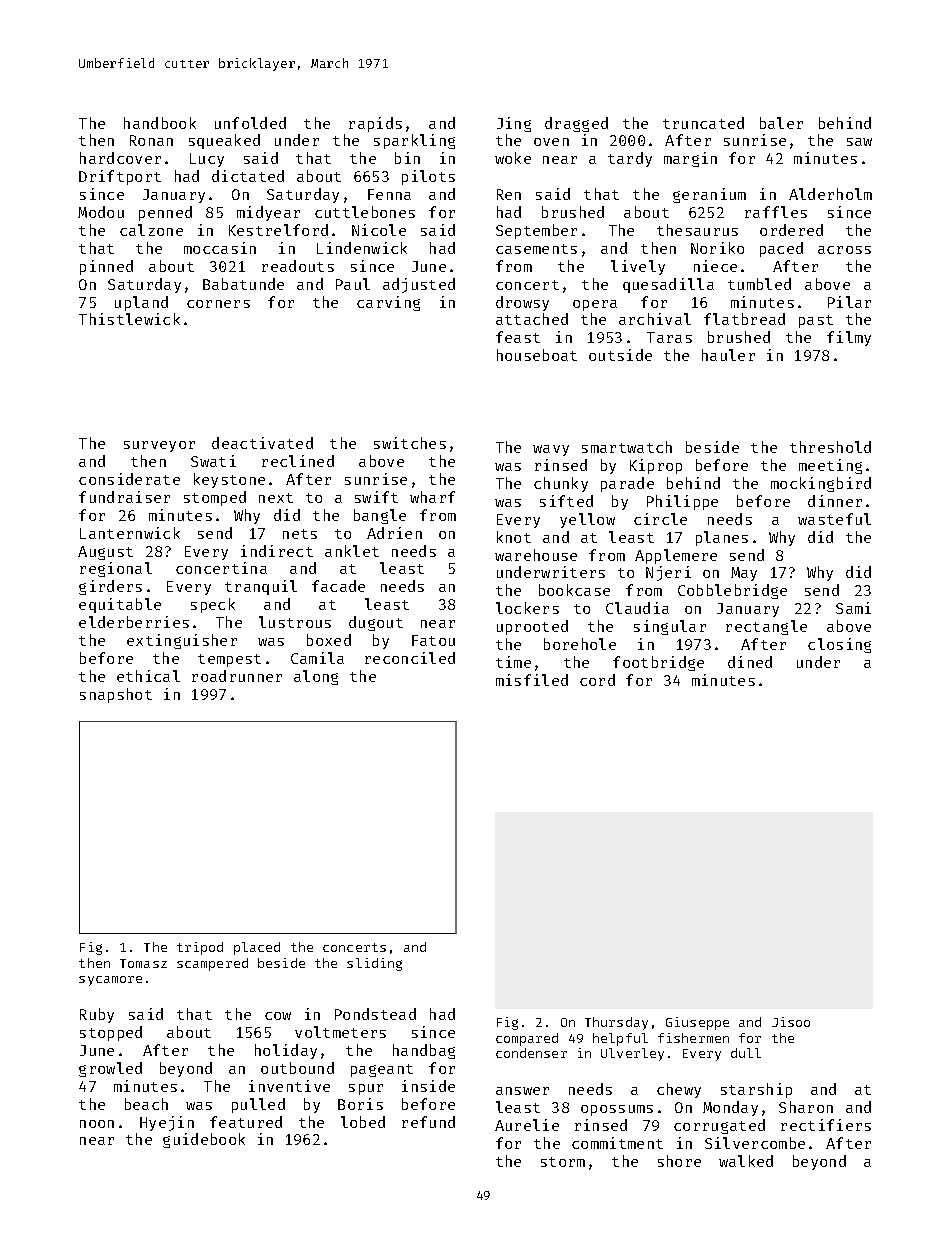  What do you see at coordinates (522, 303) in the page?
I see `drowsy` at bounding box center [522, 303].
